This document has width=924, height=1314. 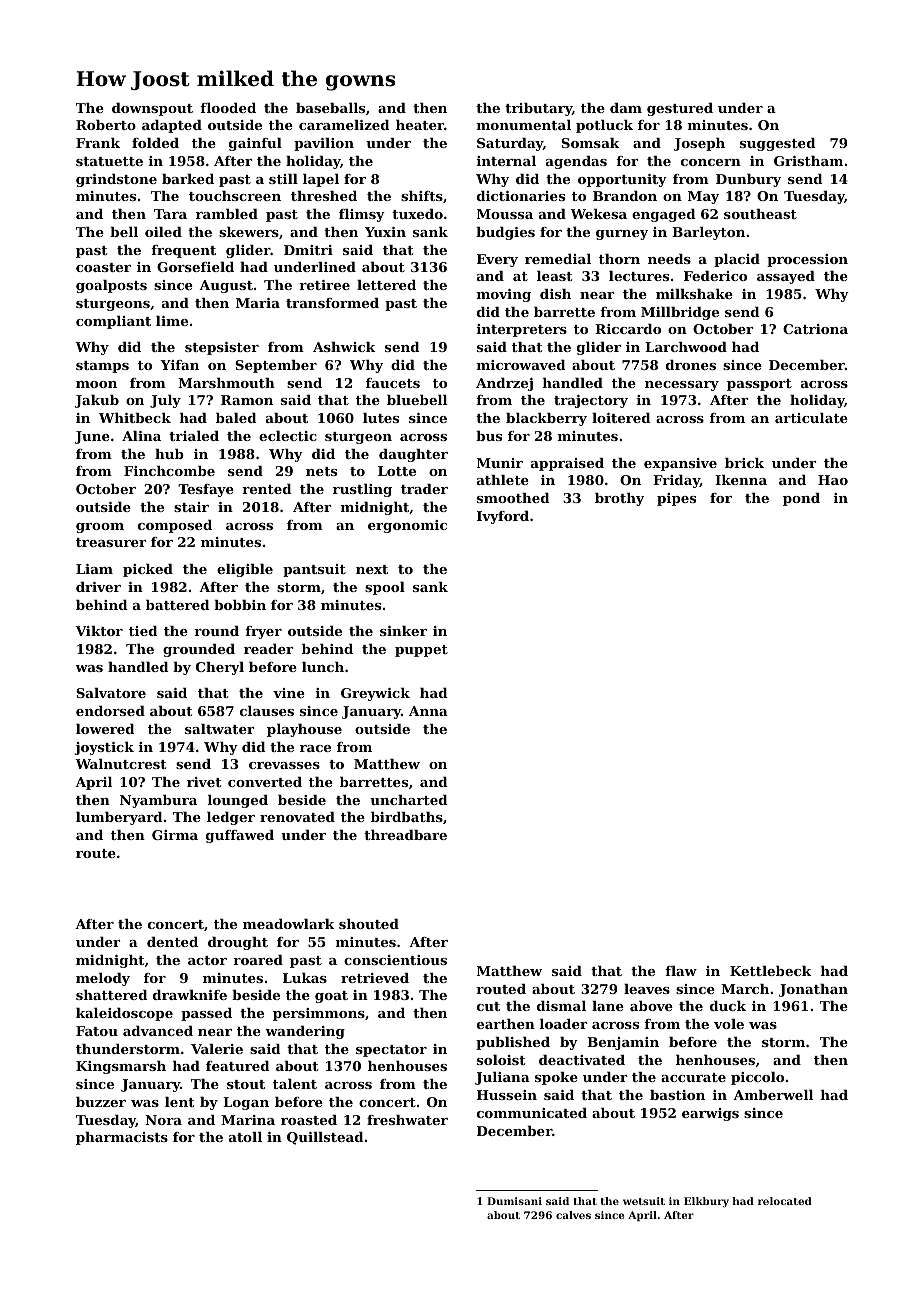 I want to click on Frank, so click(x=98, y=143).
